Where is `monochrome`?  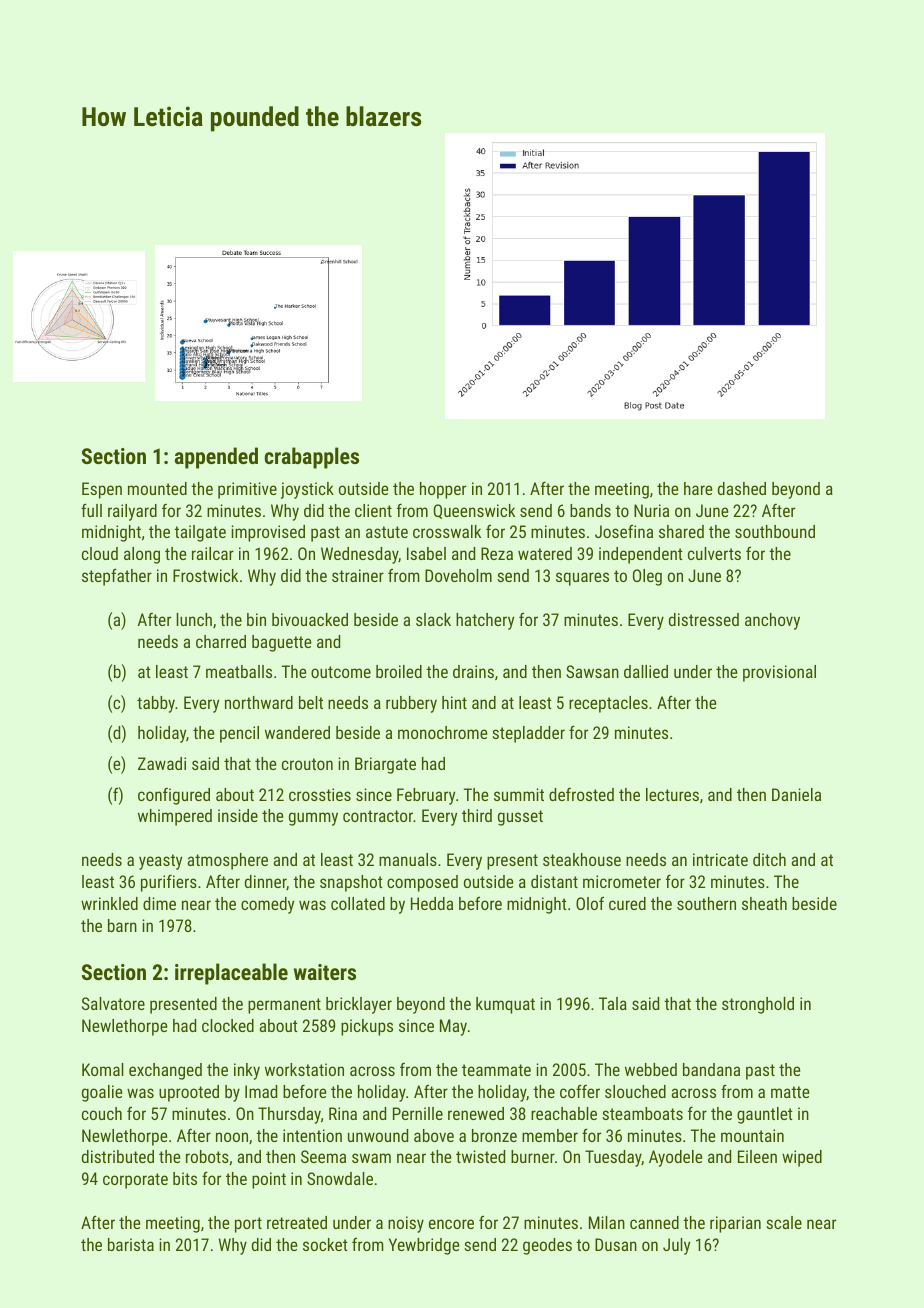
monochrome is located at coordinates (442, 732).
